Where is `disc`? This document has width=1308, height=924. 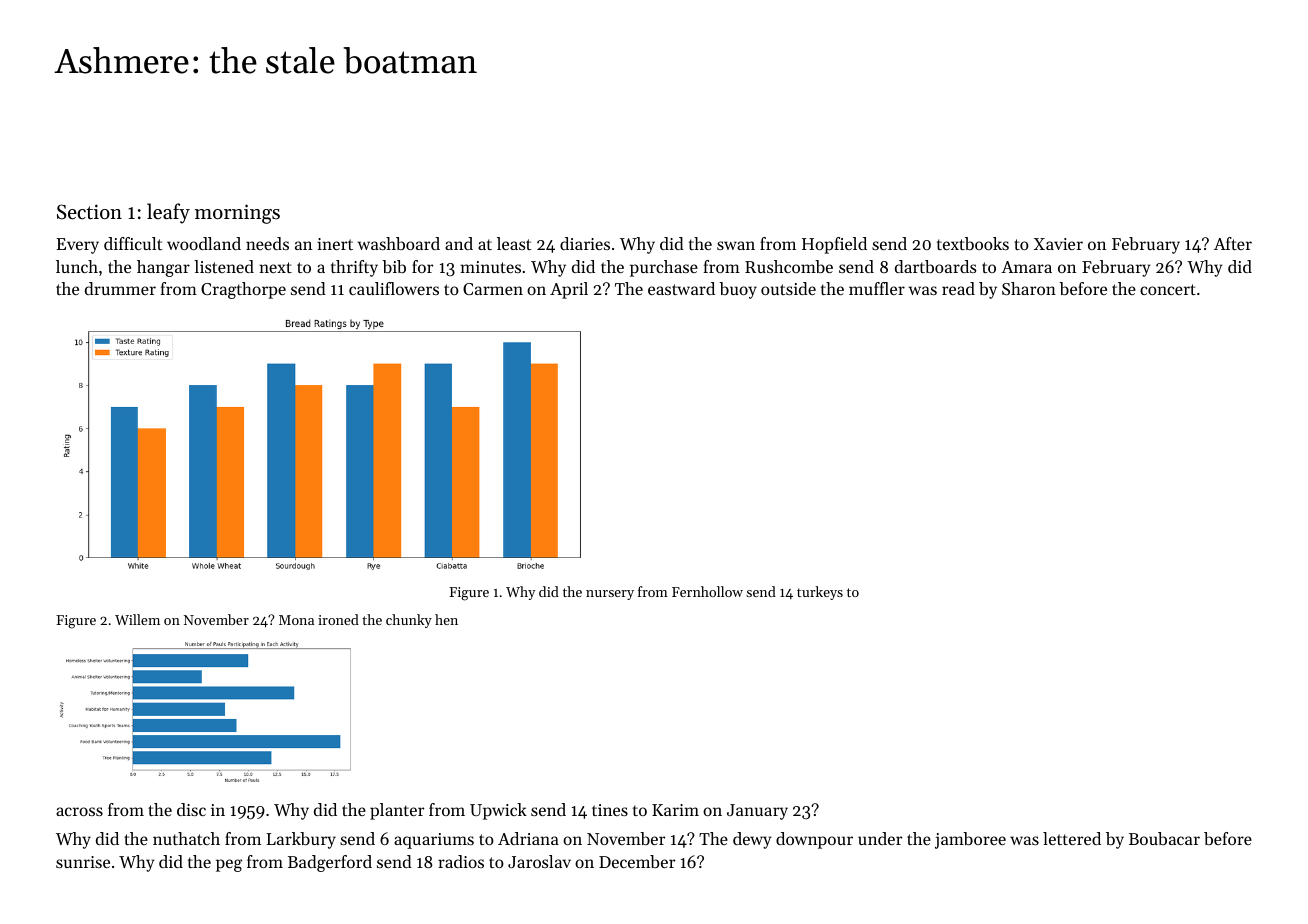
disc is located at coordinates (191, 809).
